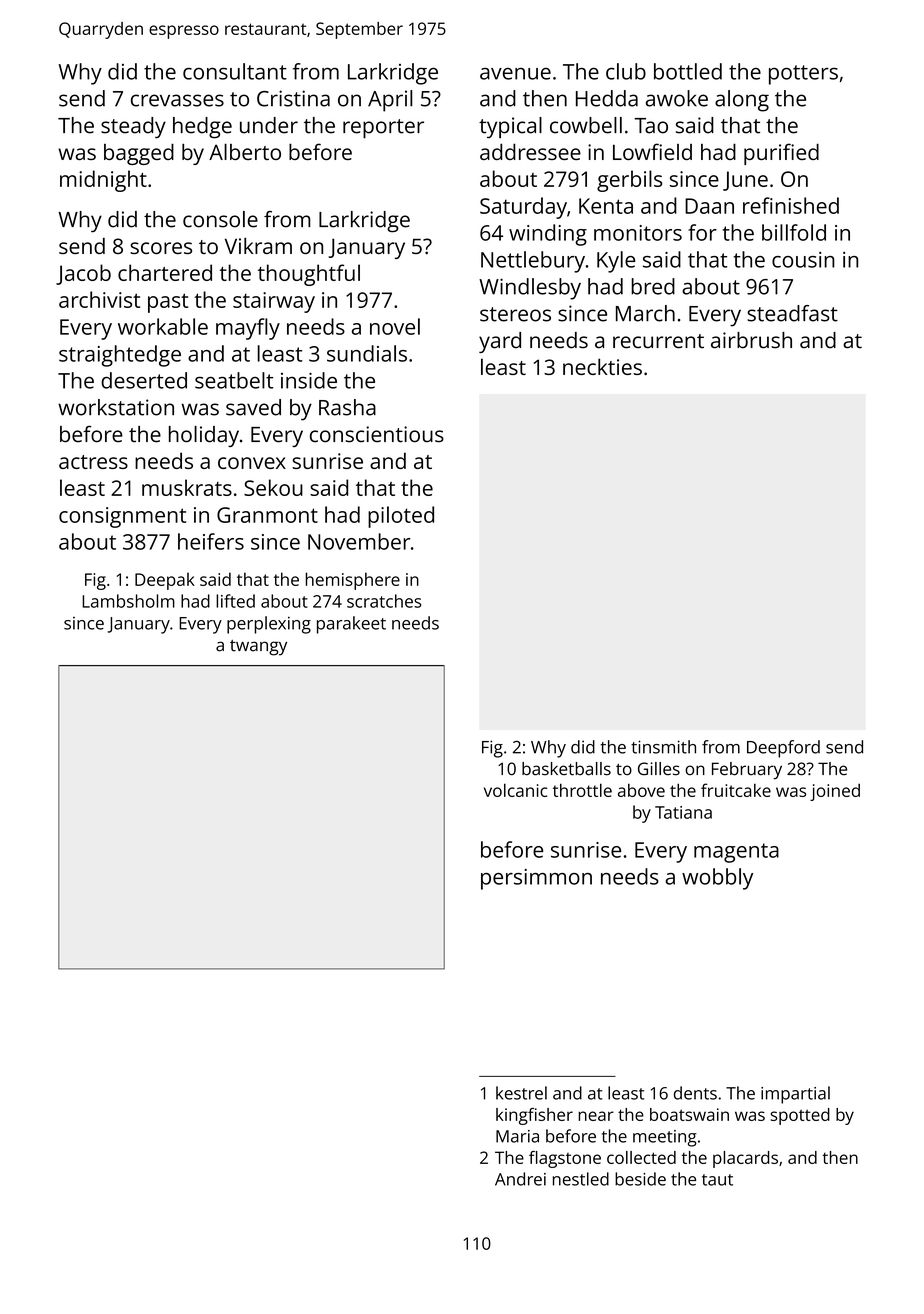 This page has width=924, height=1314. What do you see at coordinates (717, 1180) in the page?
I see `taut` at bounding box center [717, 1180].
